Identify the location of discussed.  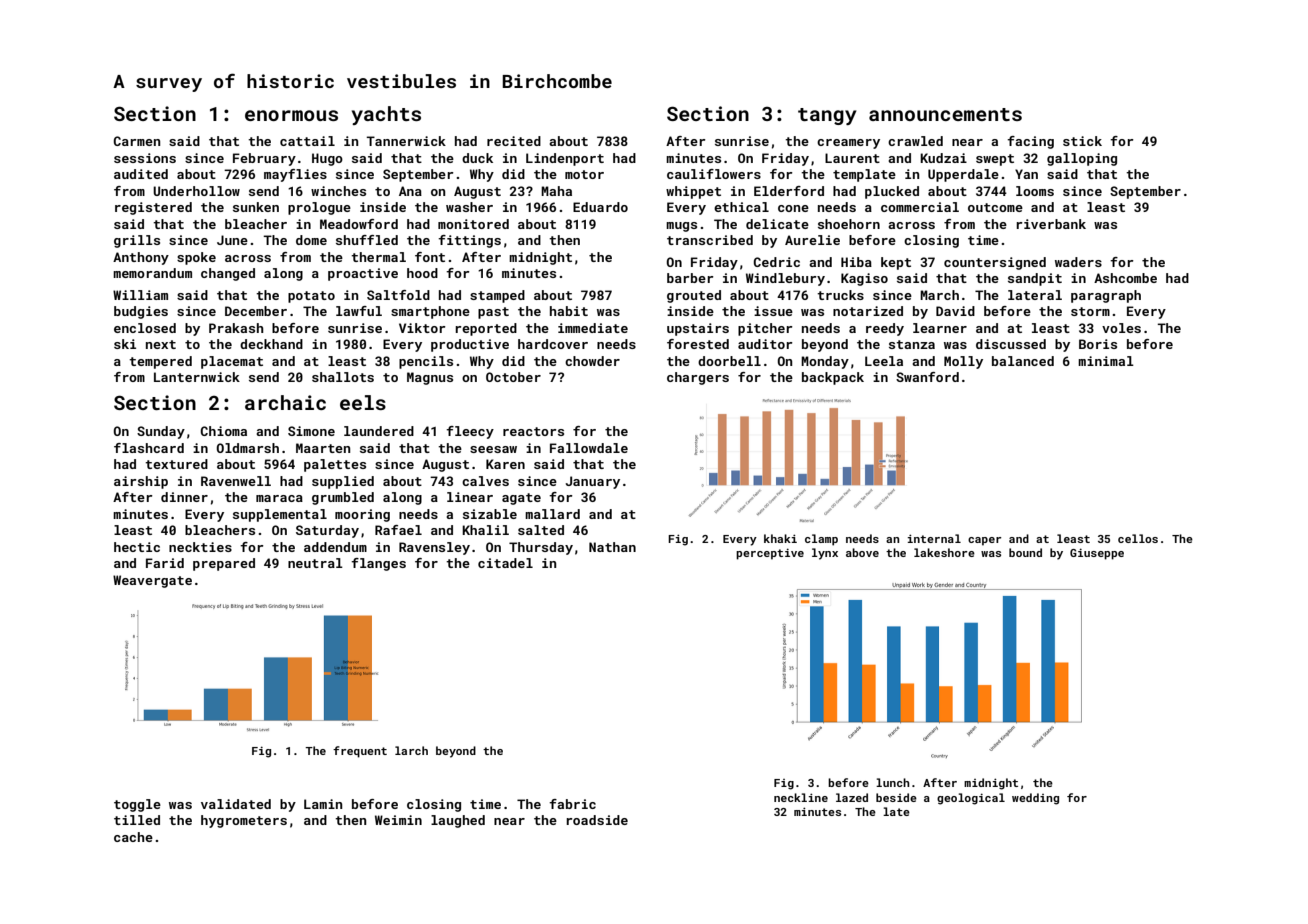
(1011, 344).
